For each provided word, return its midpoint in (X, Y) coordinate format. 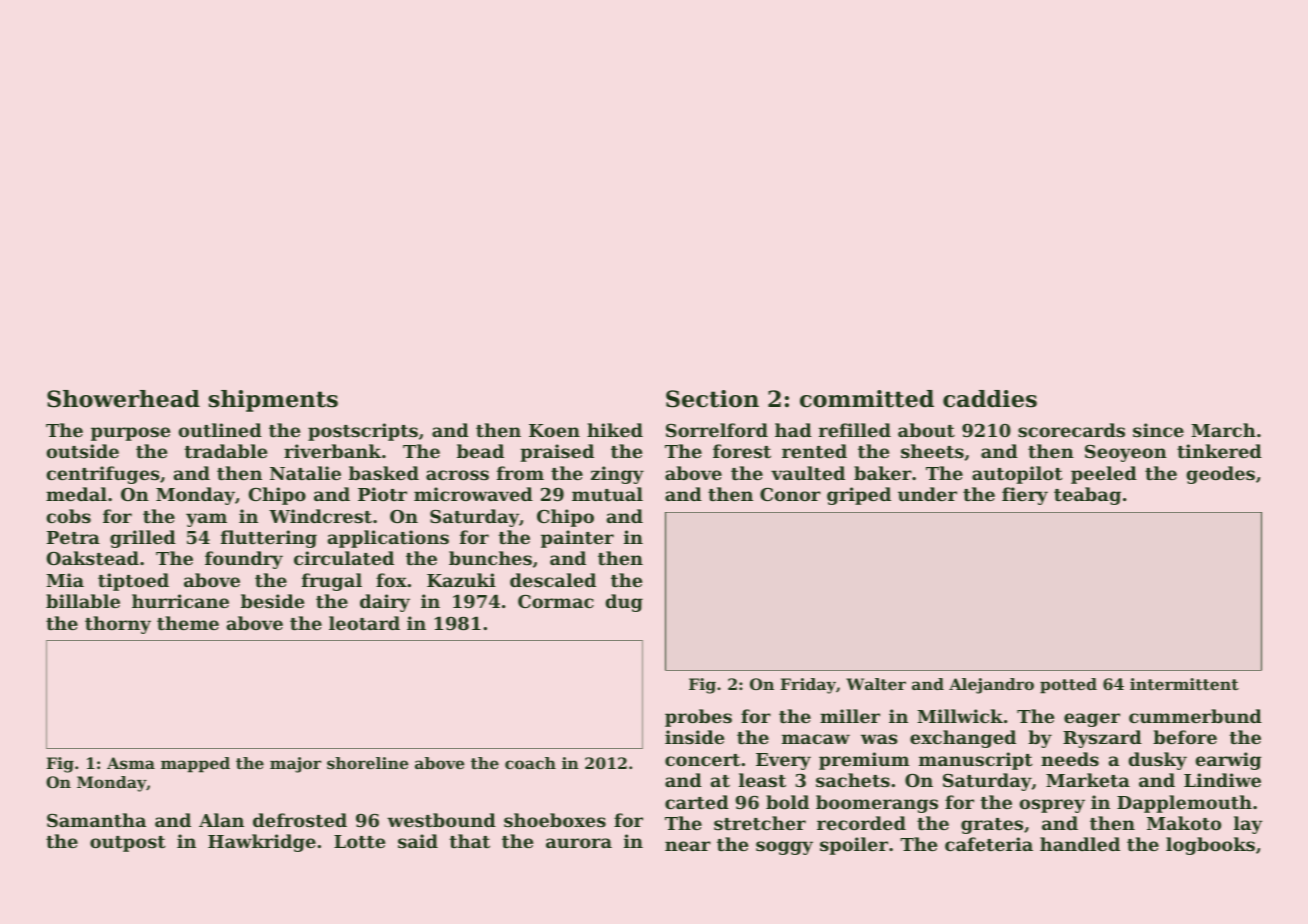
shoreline (367, 763)
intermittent (1184, 684)
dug (624, 603)
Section (712, 399)
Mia (65, 580)
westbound (441, 820)
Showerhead (123, 399)
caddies (990, 399)
